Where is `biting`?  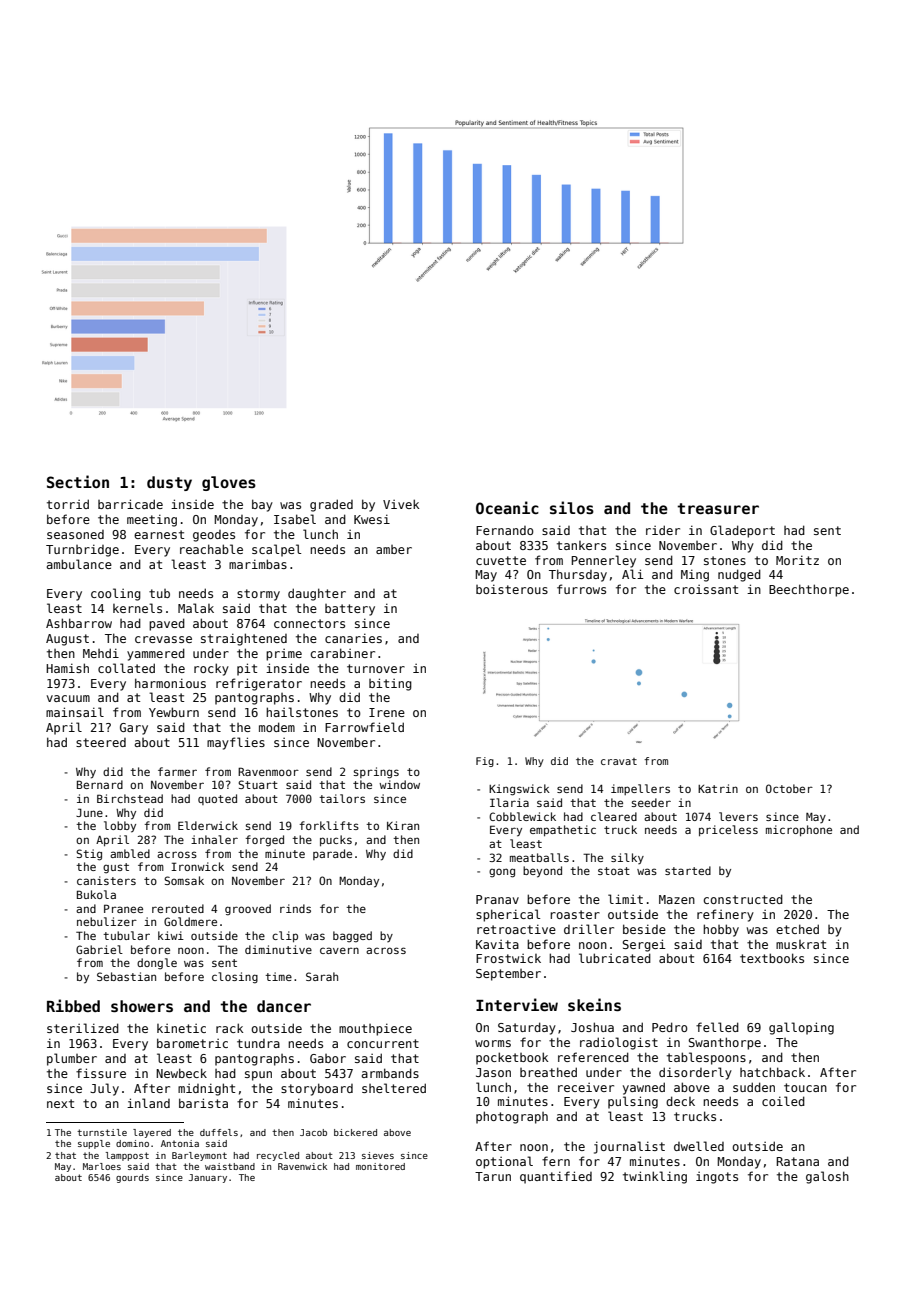 biting is located at coordinates (390, 684).
